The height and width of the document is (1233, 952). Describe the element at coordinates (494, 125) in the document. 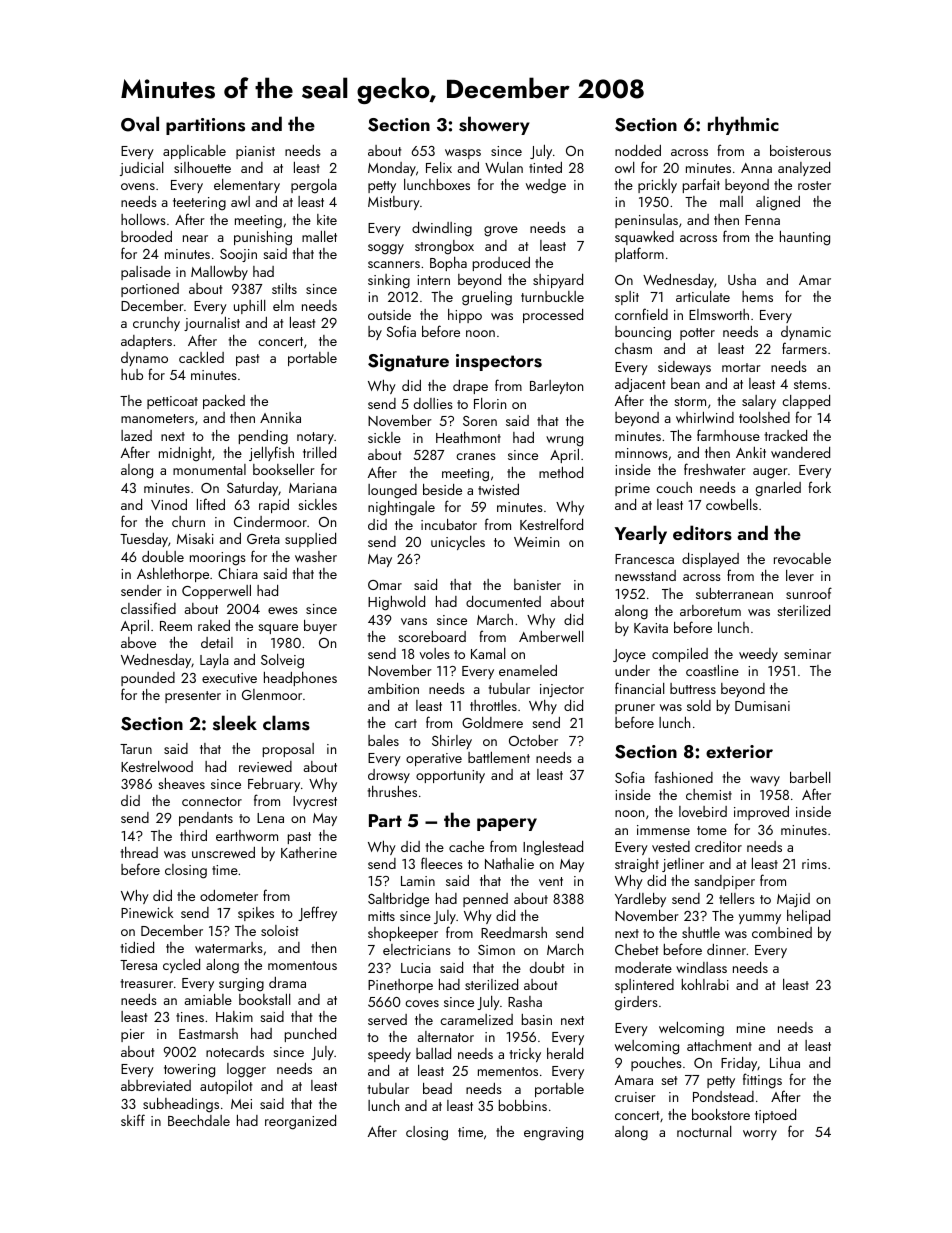

I see `showery` at that location.
